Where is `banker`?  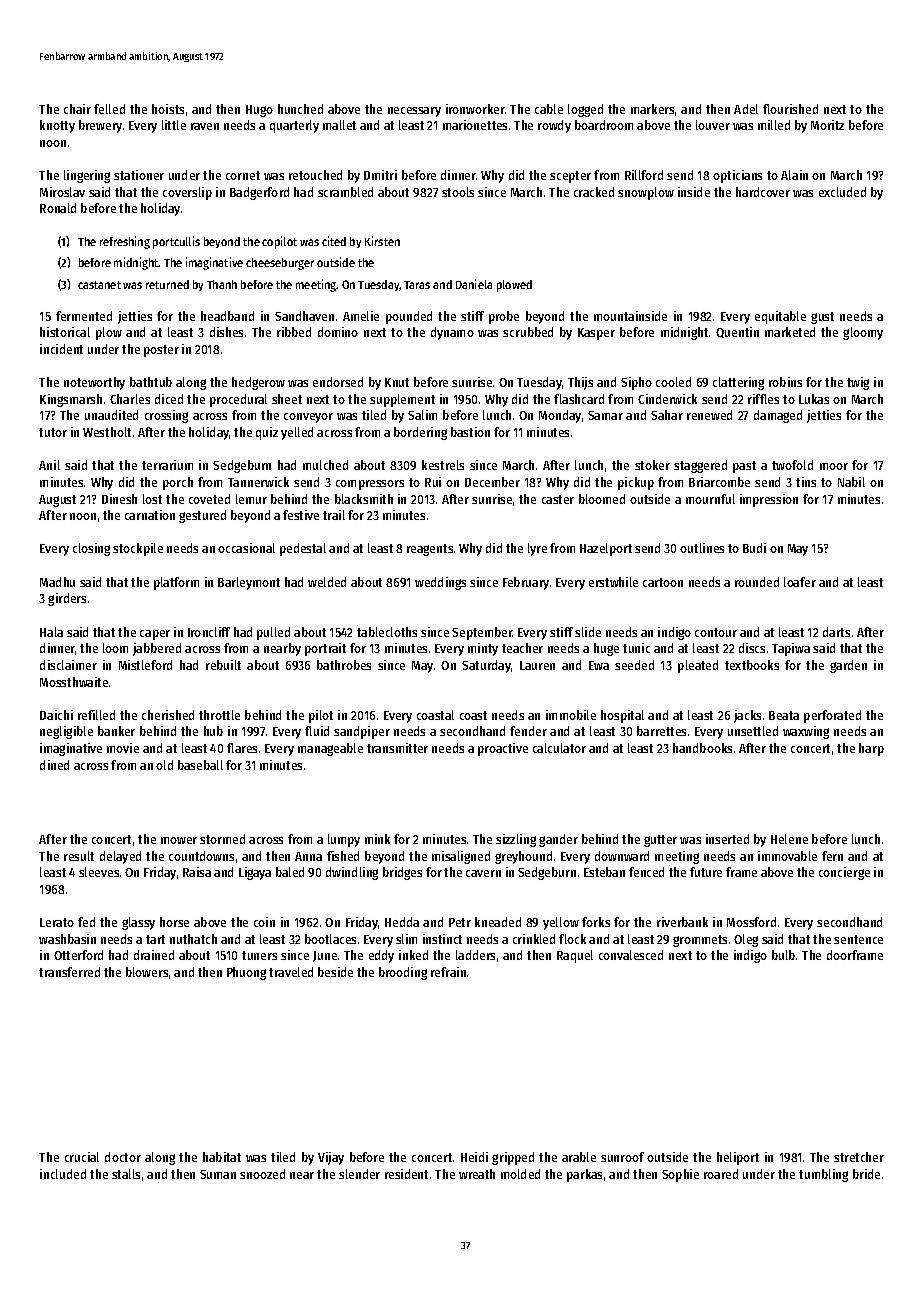 banker is located at coordinates (116, 731).
